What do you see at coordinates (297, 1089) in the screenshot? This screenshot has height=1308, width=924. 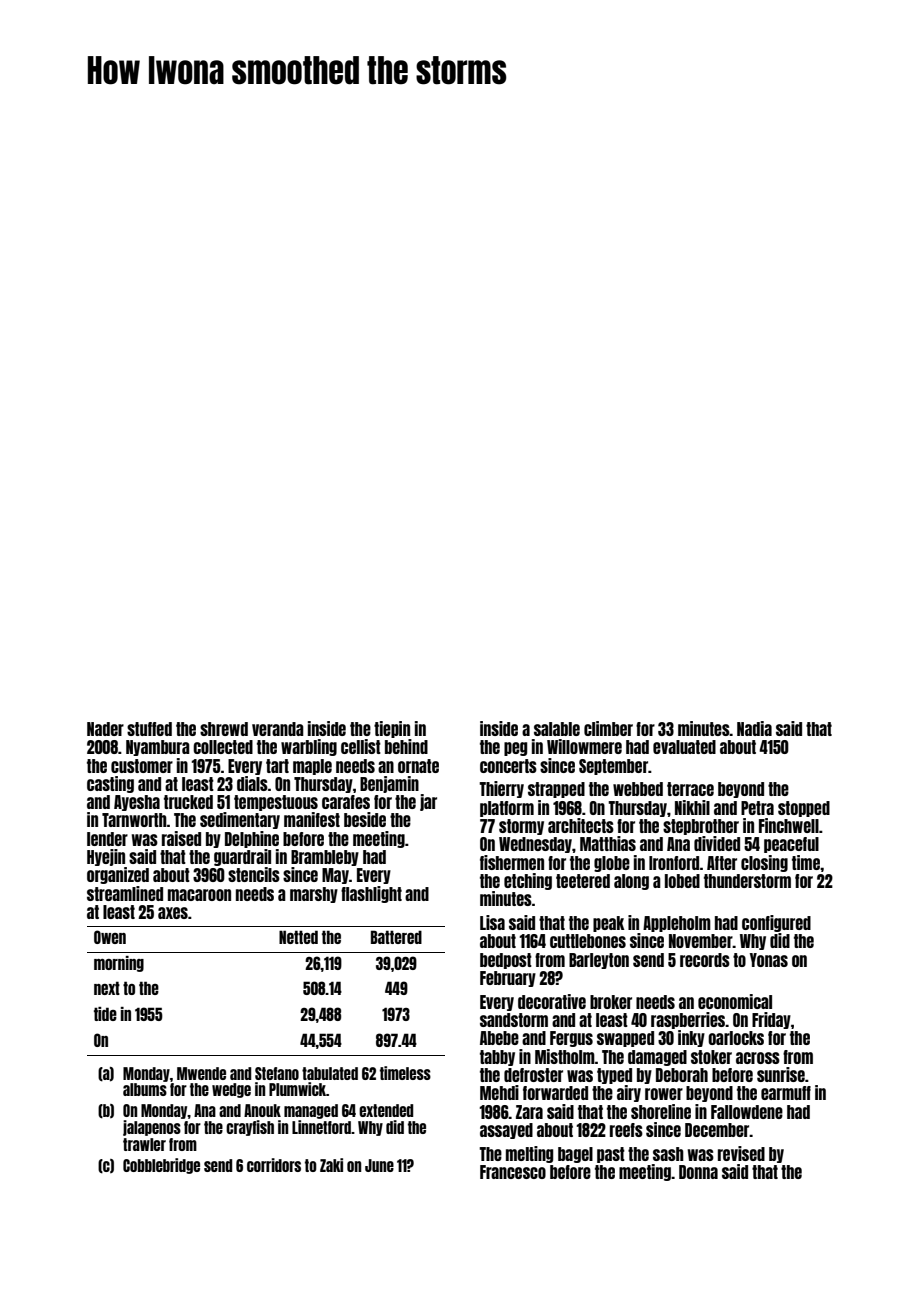 I see `Plumwick` at bounding box center [297, 1089].
